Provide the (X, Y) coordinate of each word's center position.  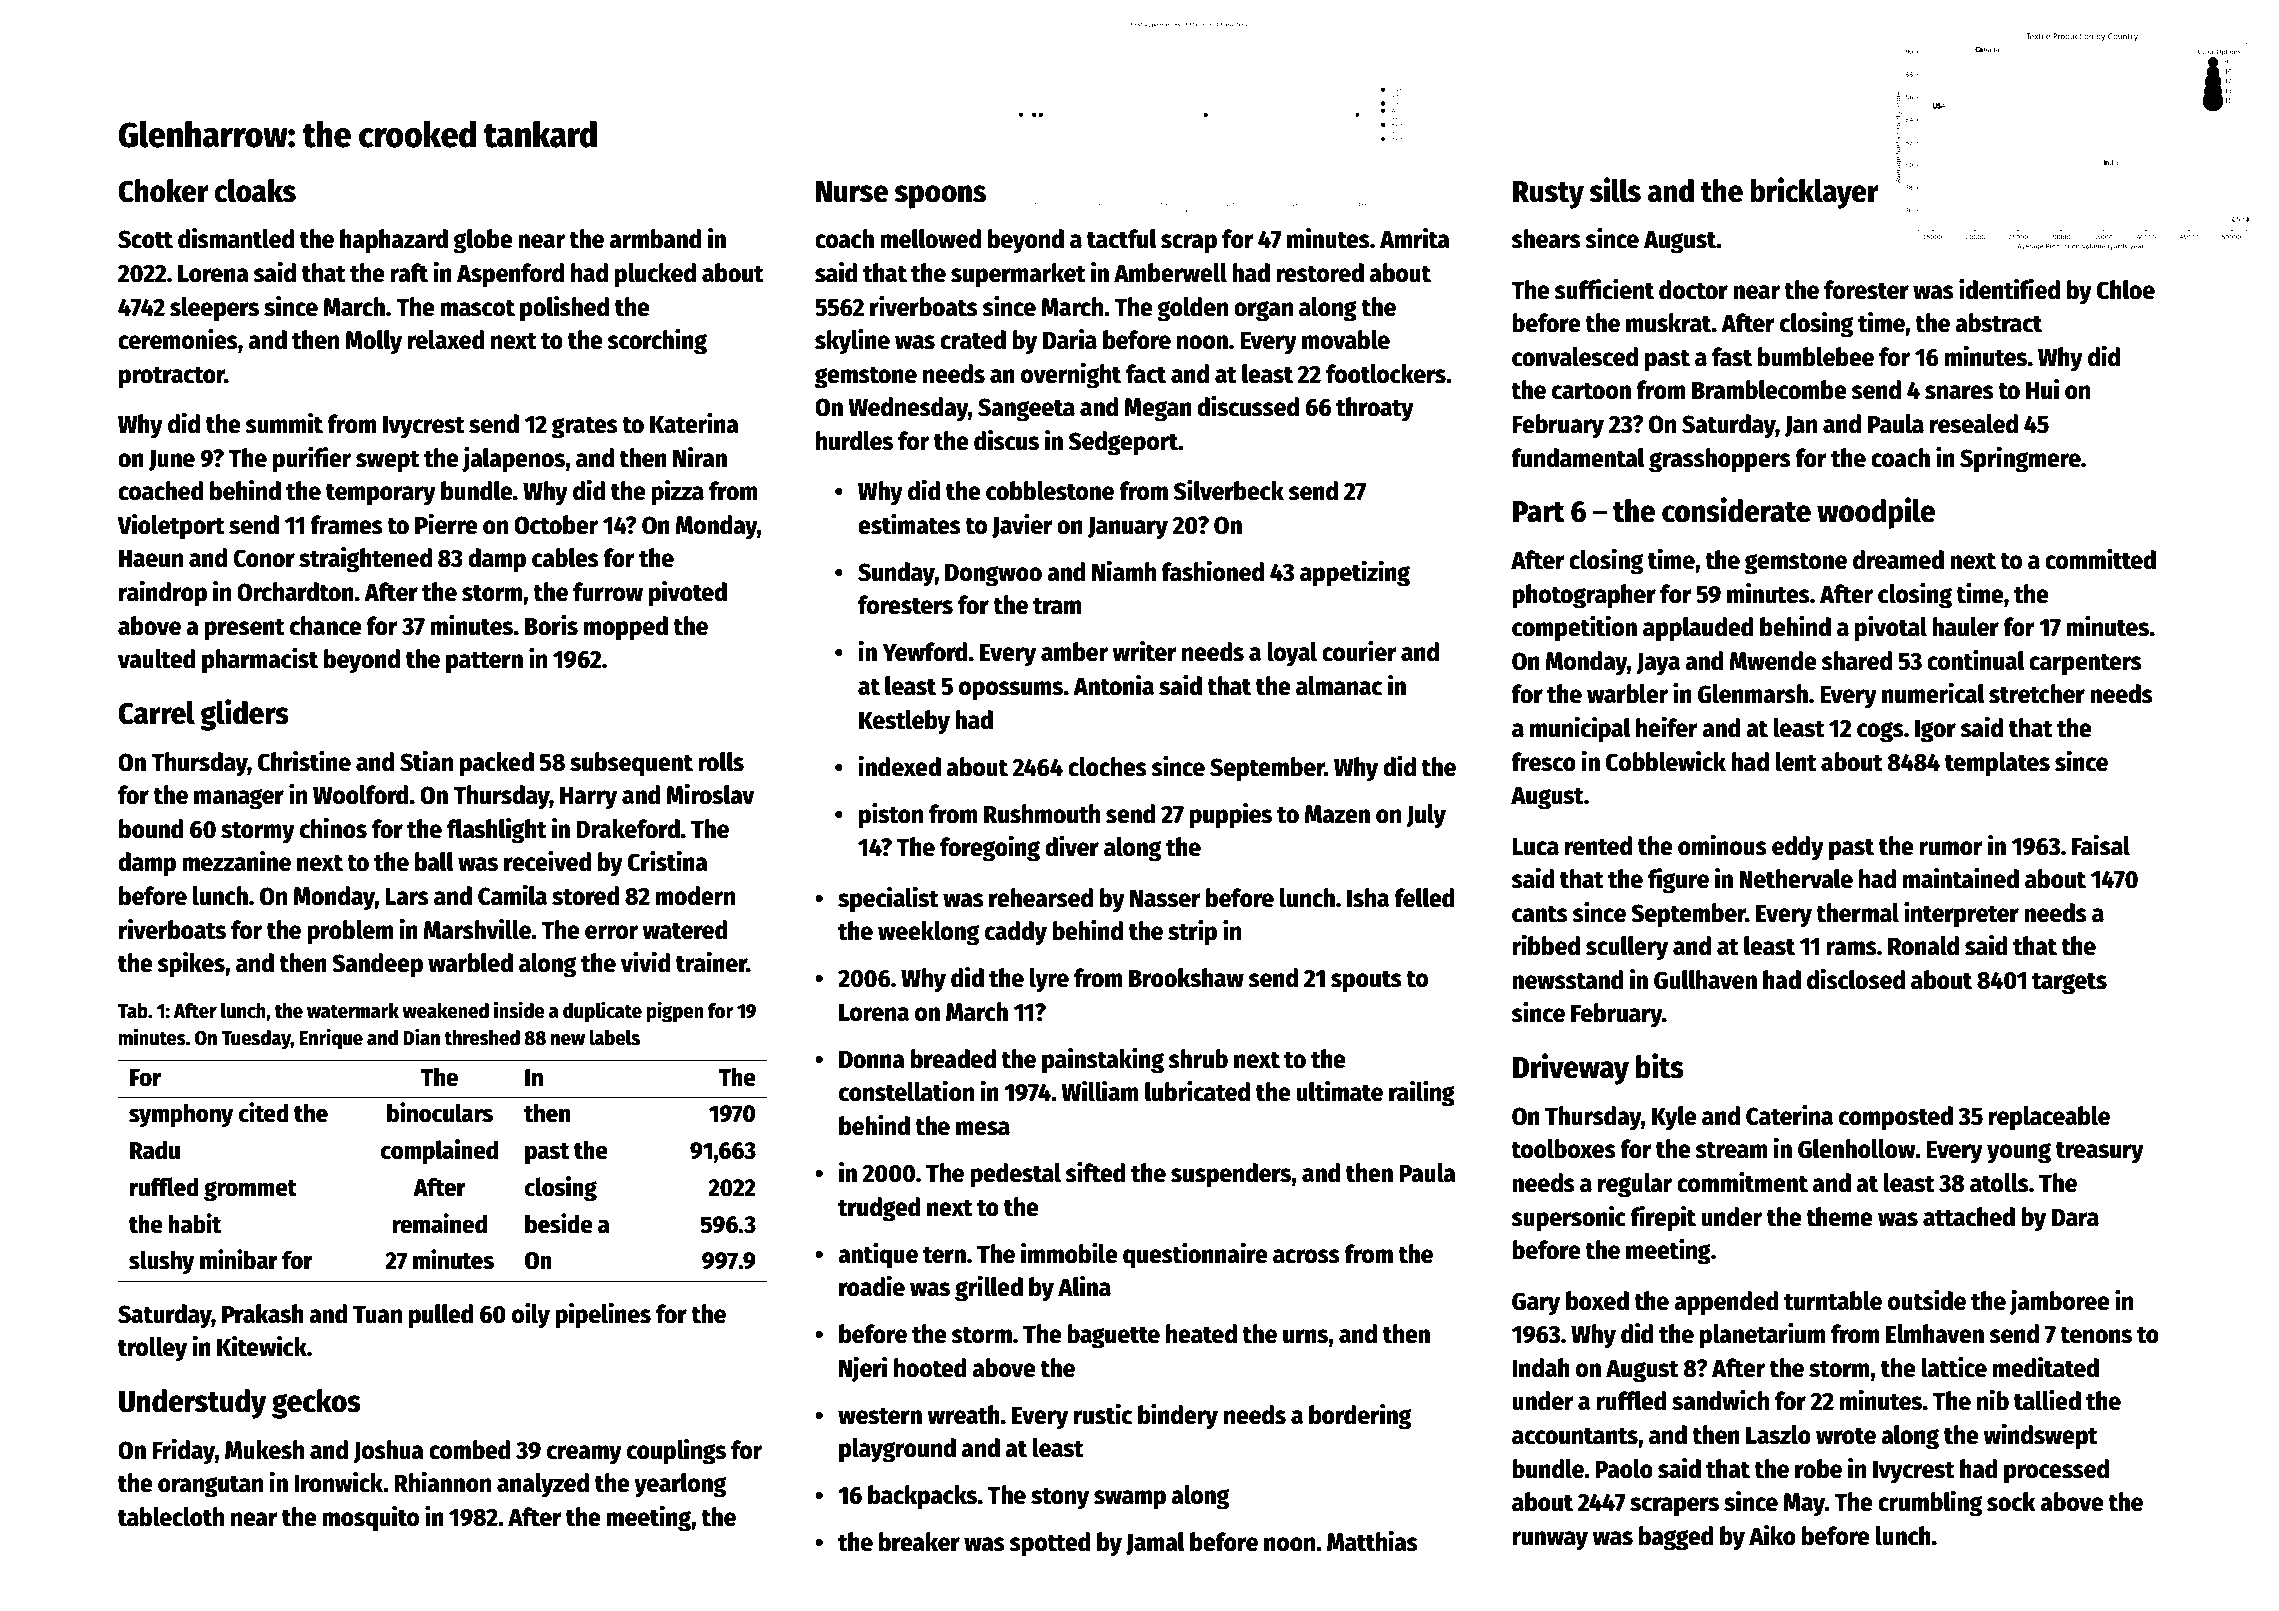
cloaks (255, 191)
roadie (872, 1286)
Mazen (1337, 814)
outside (1927, 1300)
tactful (1122, 239)
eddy (1798, 848)
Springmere (2020, 460)
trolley (152, 1349)
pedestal (1015, 1175)
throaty (1375, 409)
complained (439, 1152)
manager (239, 799)
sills (1615, 190)
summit (284, 423)
